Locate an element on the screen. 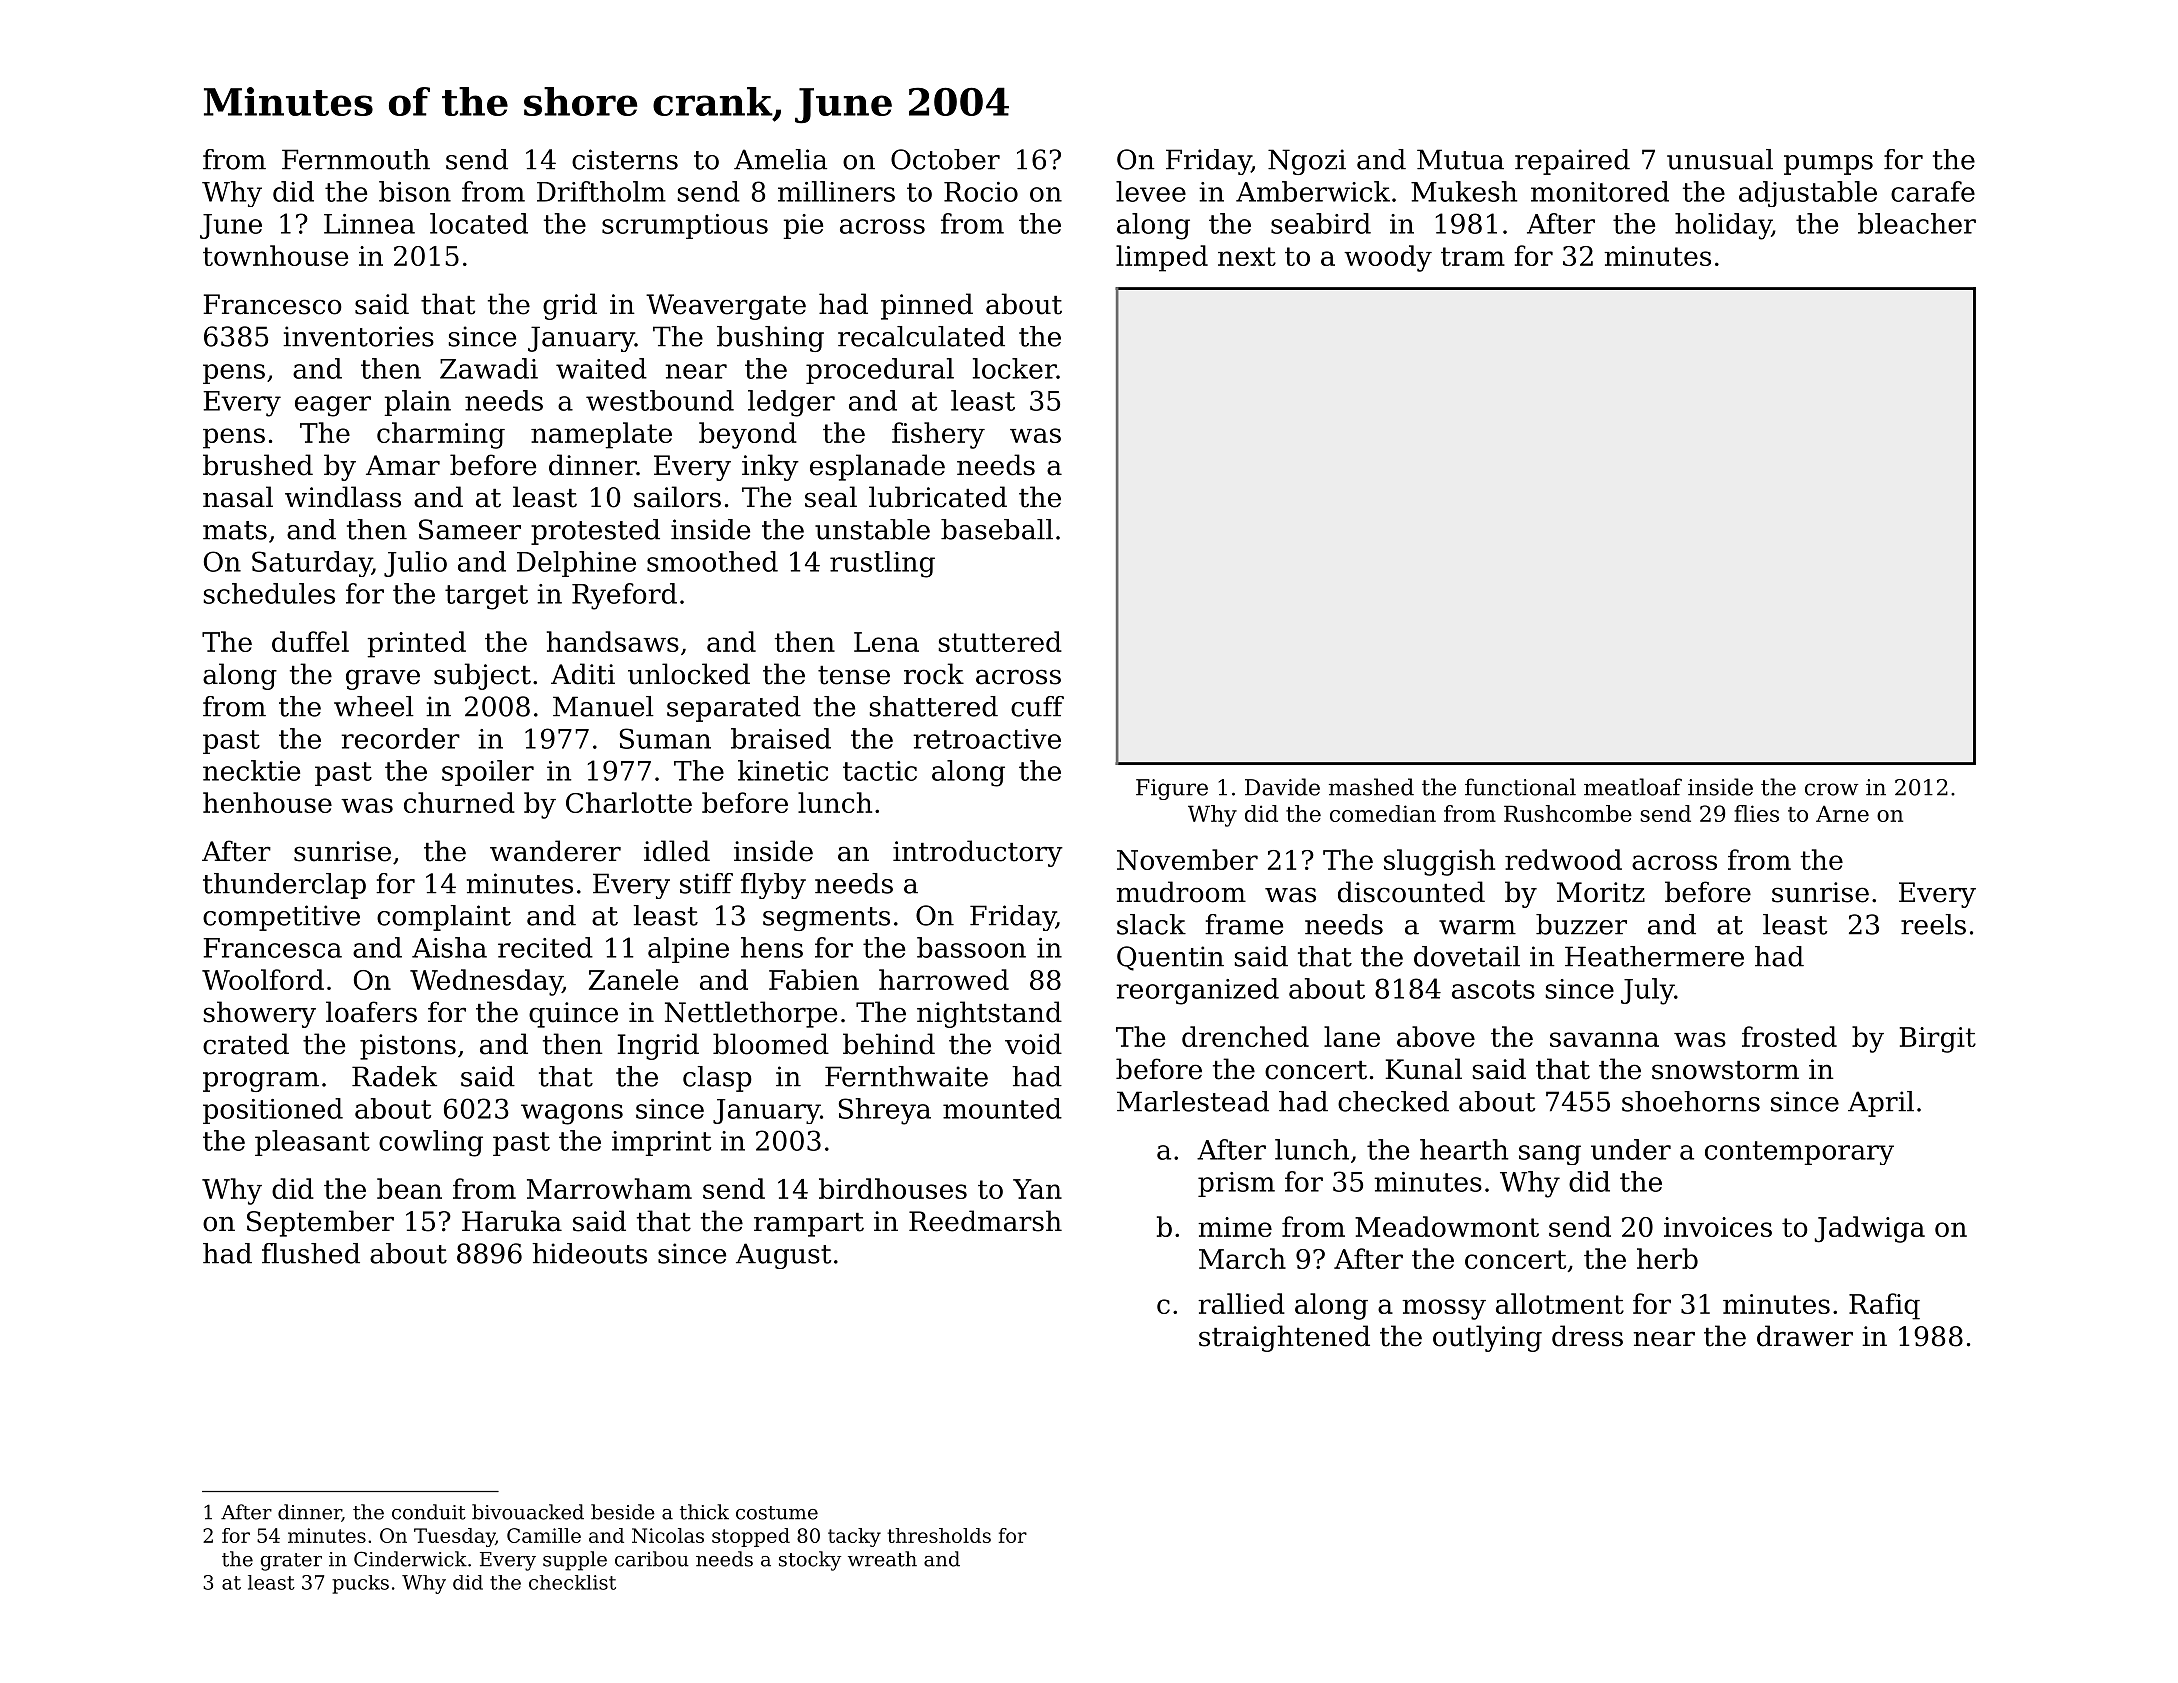 The width and height of the screenshot is (2178, 1683). wagons is located at coordinates (572, 1114).
